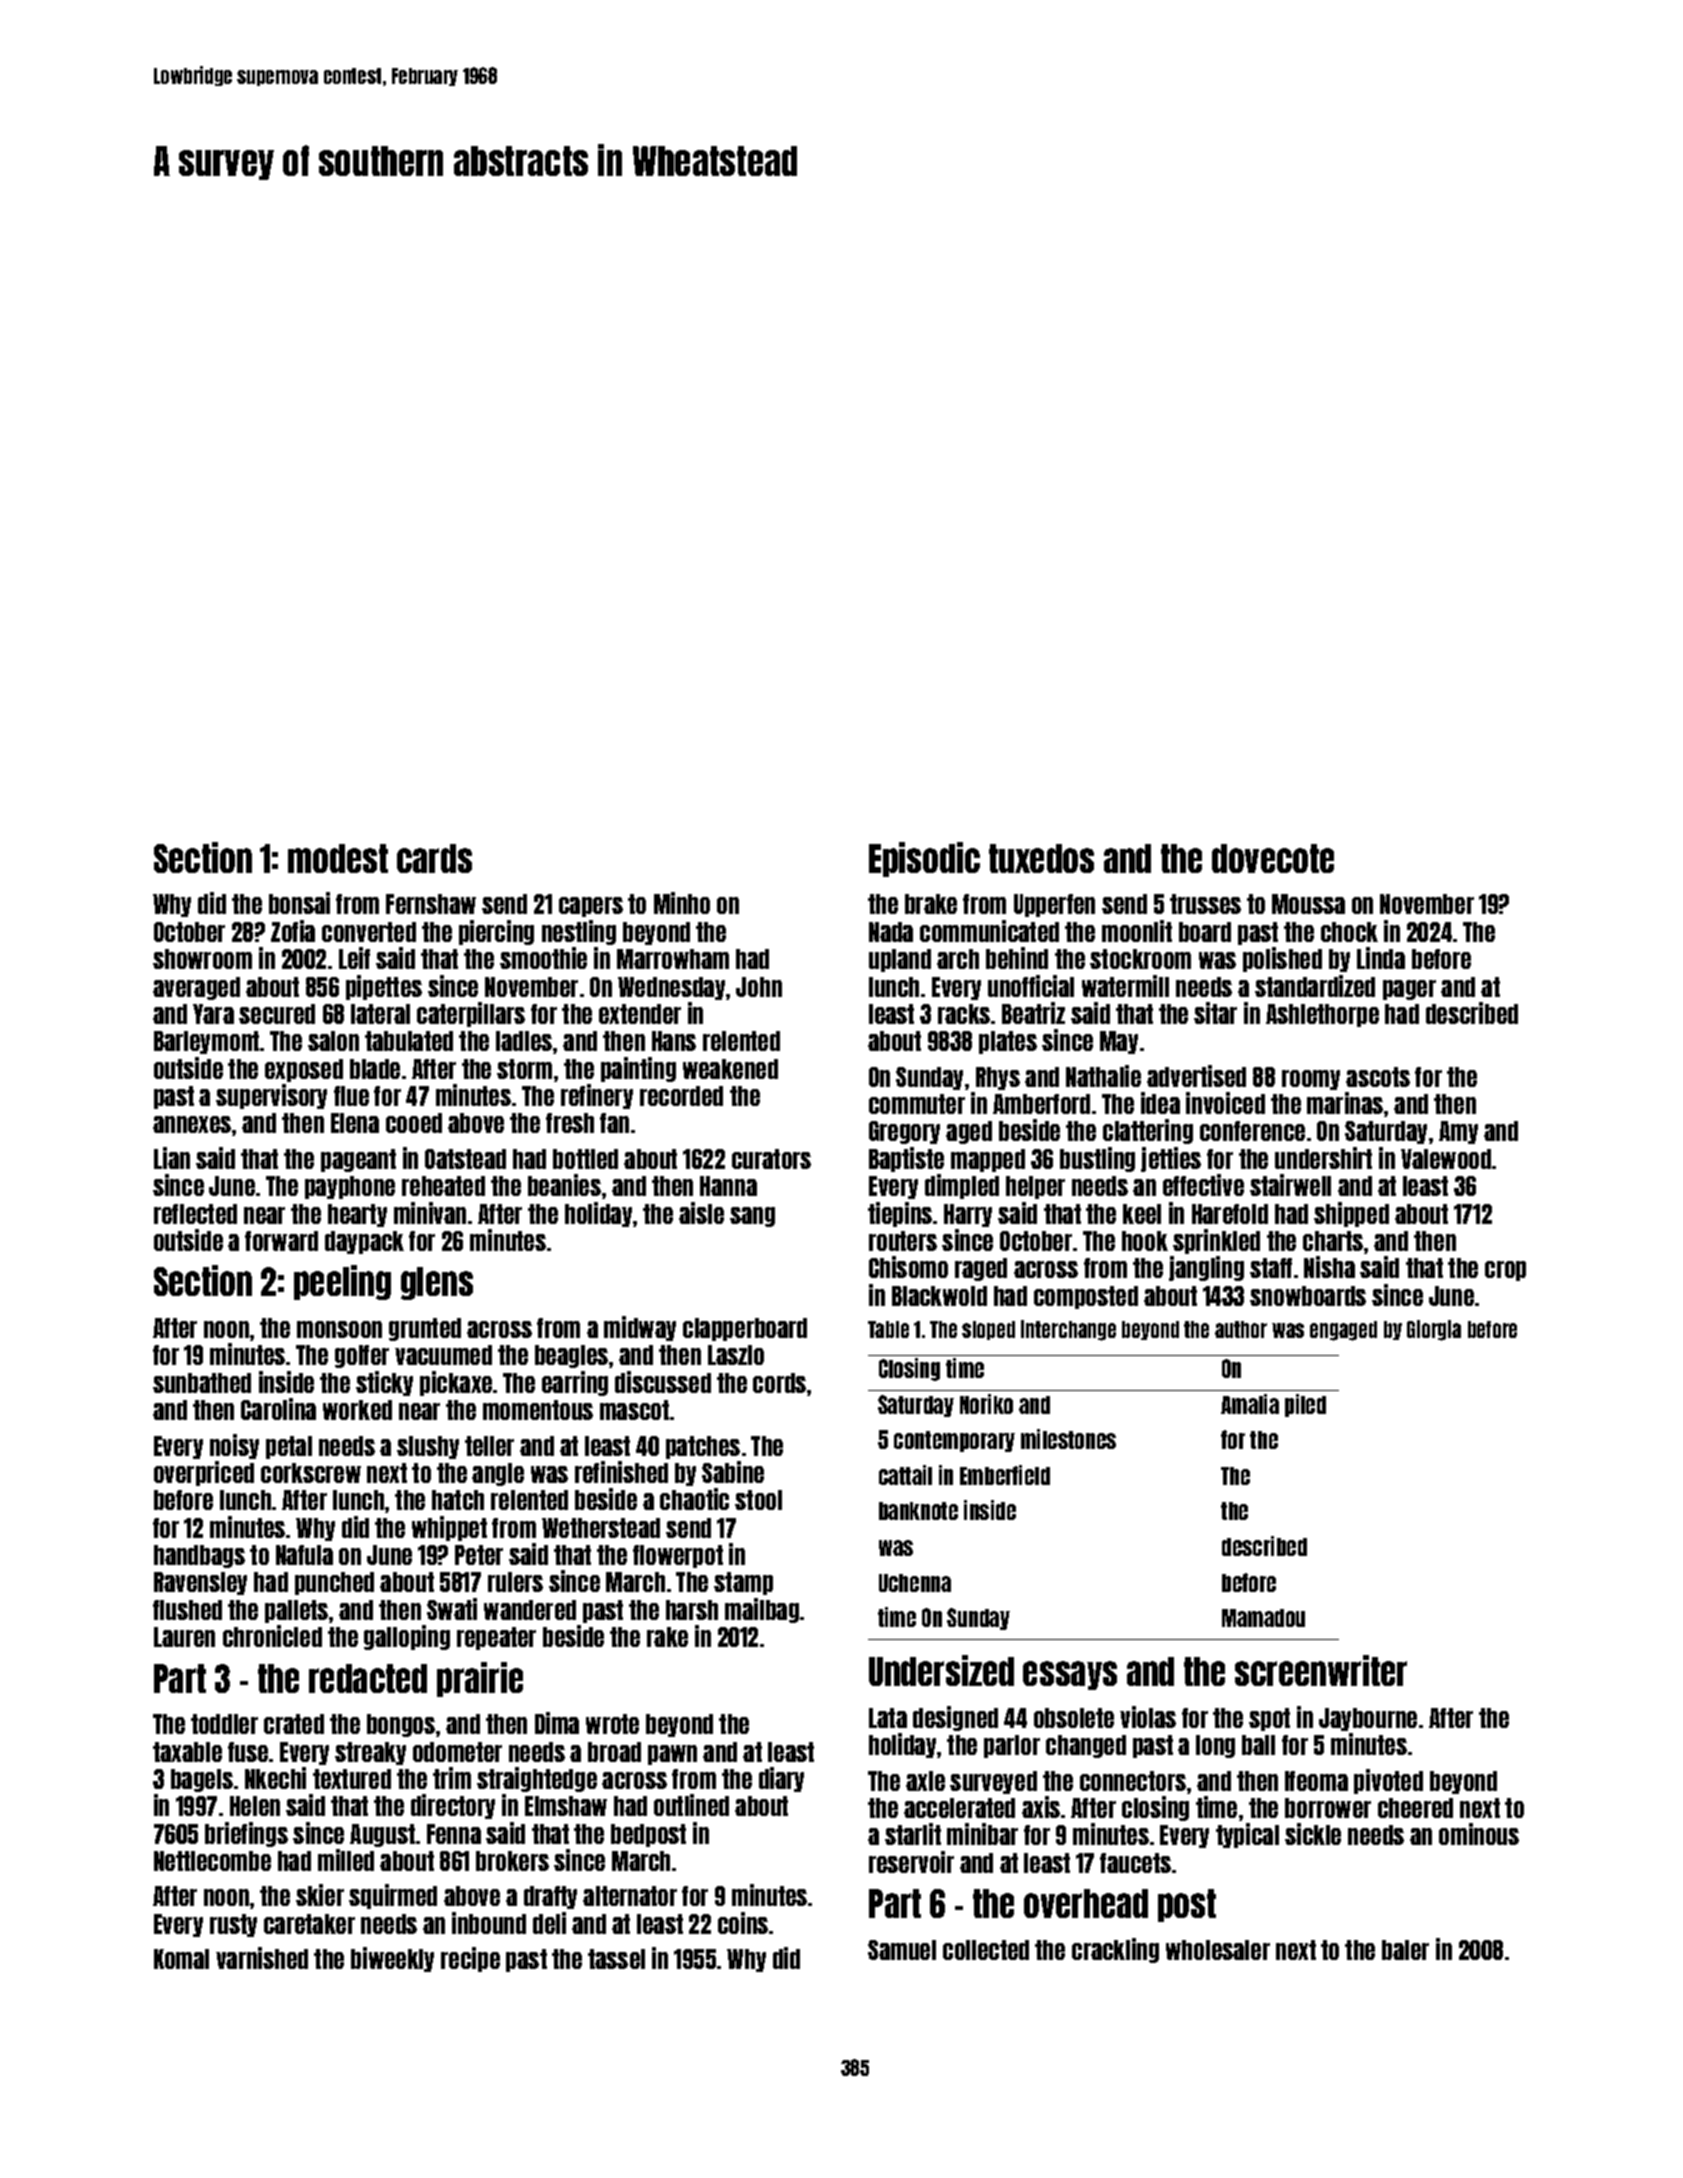  I want to click on Leif, so click(354, 958).
